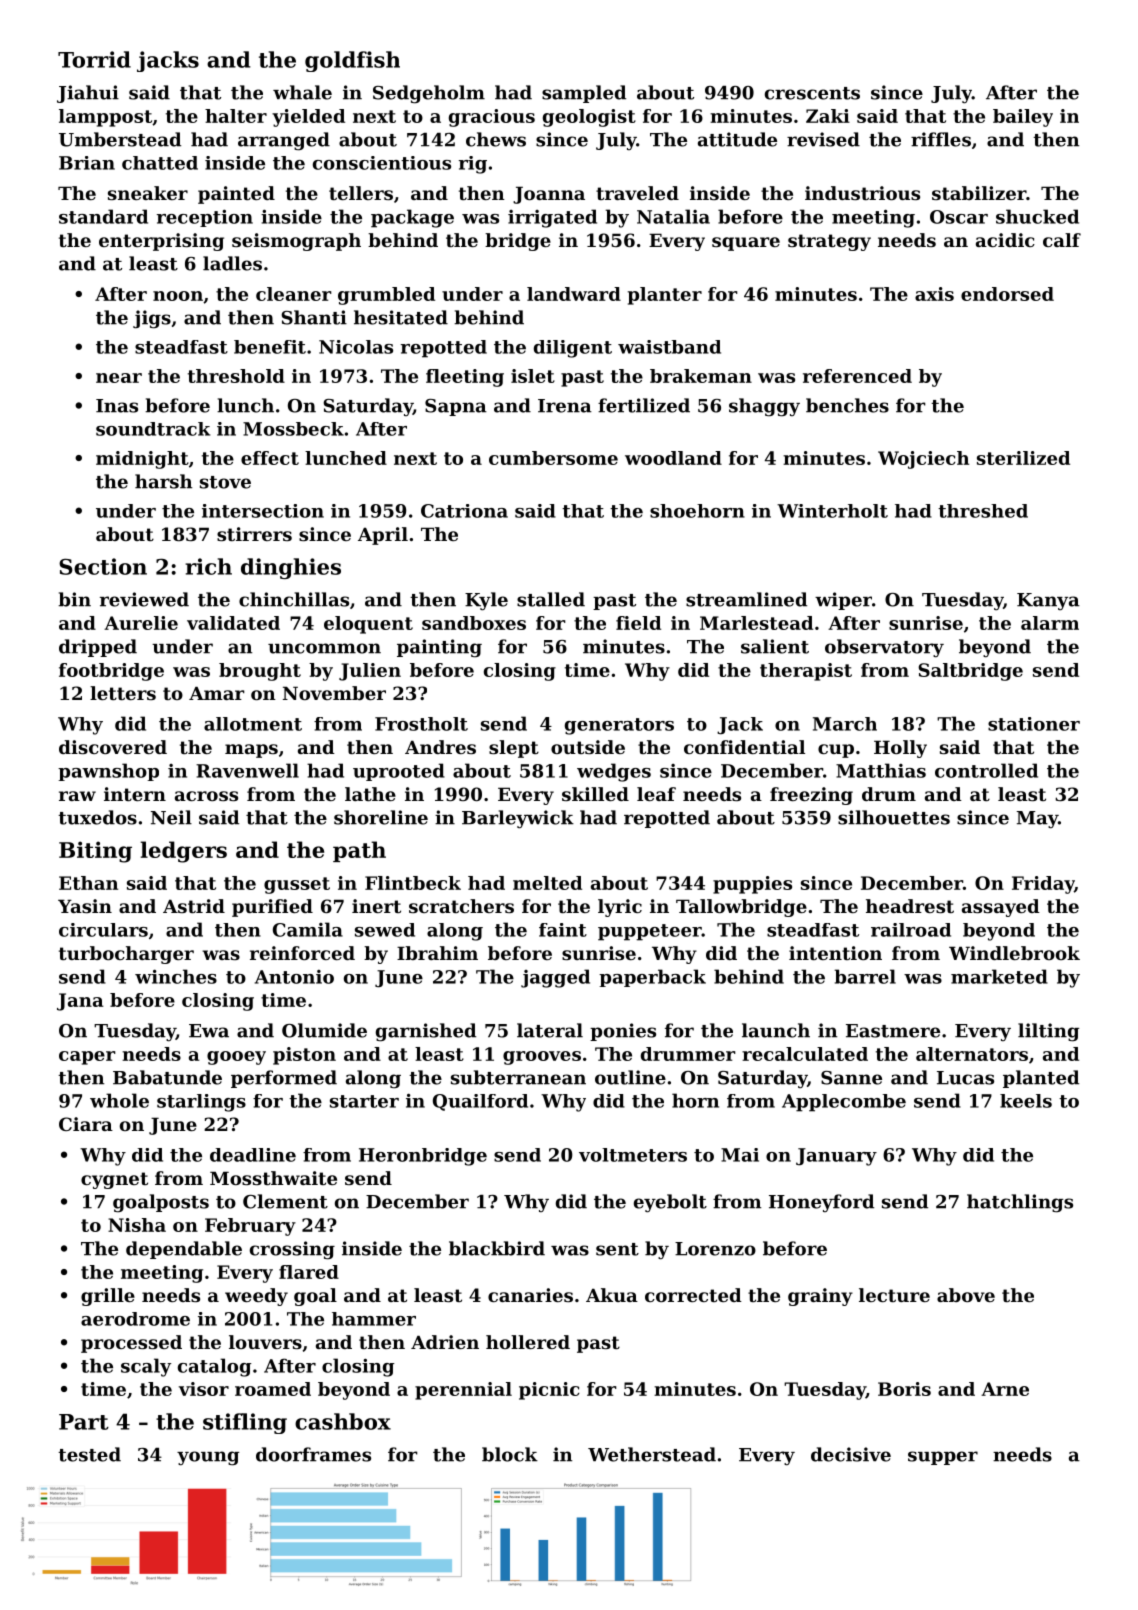 The width and height of the document is (1138, 1610). What do you see at coordinates (828, 116) in the document?
I see `Zaki` at bounding box center [828, 116].
